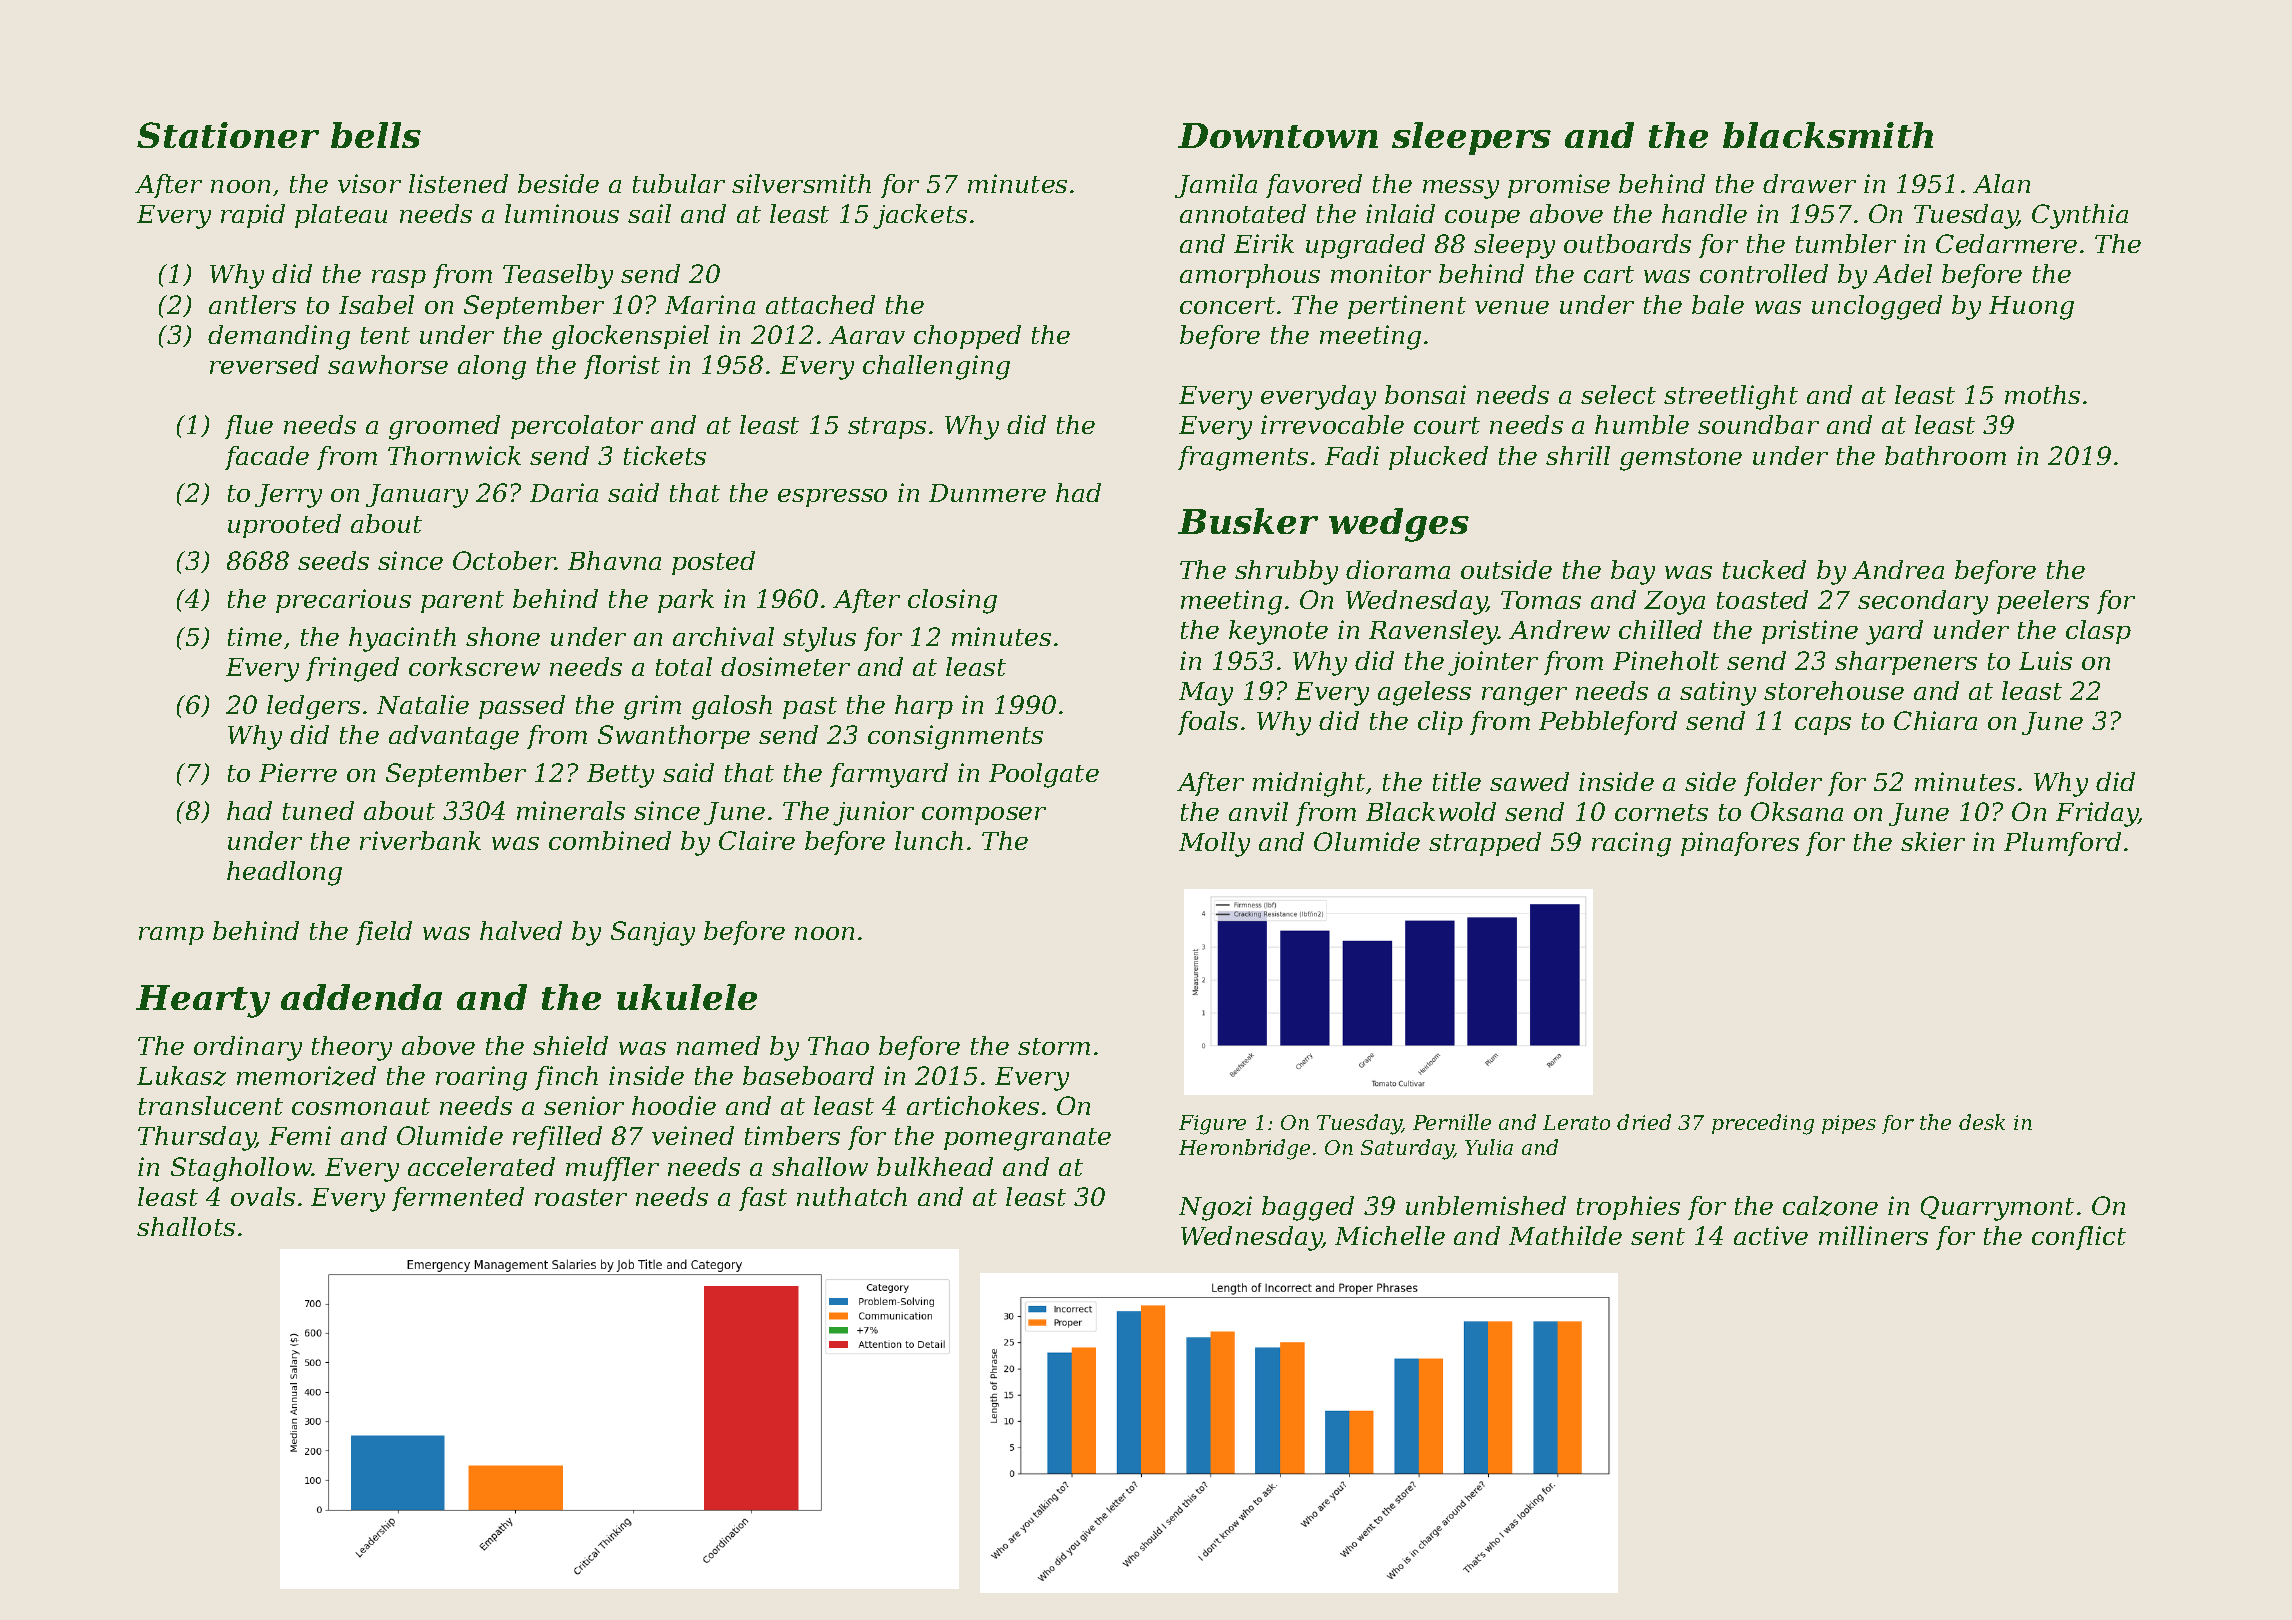 Image resolution: width=2292 pixels, height=1620 pixels. What do you see at coordinates (1390, 1235) in the page?
I see `Michelle` at bounding box center [1390, 1235].
